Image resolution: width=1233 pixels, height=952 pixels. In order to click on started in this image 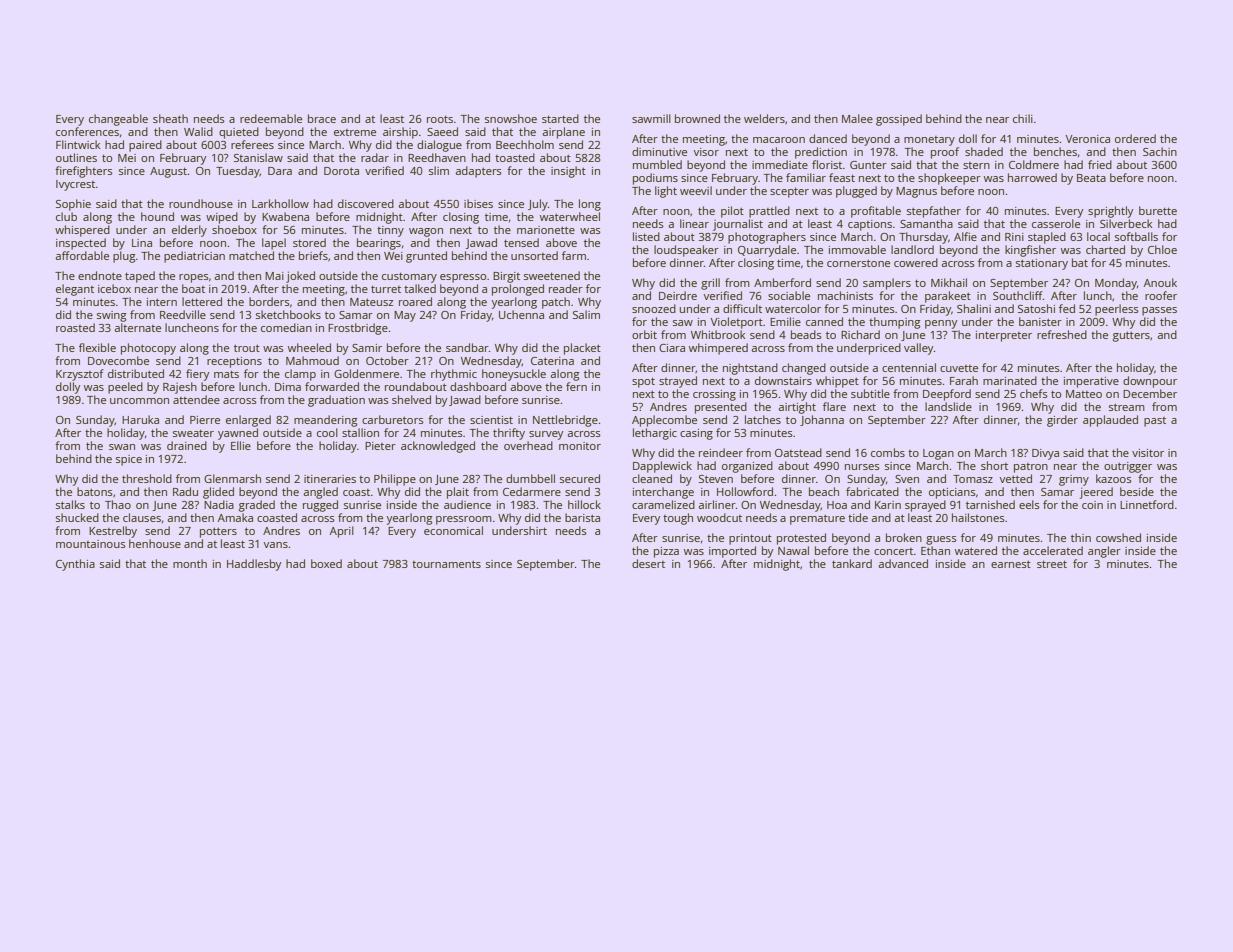, I will do `click(560, 118)`.
